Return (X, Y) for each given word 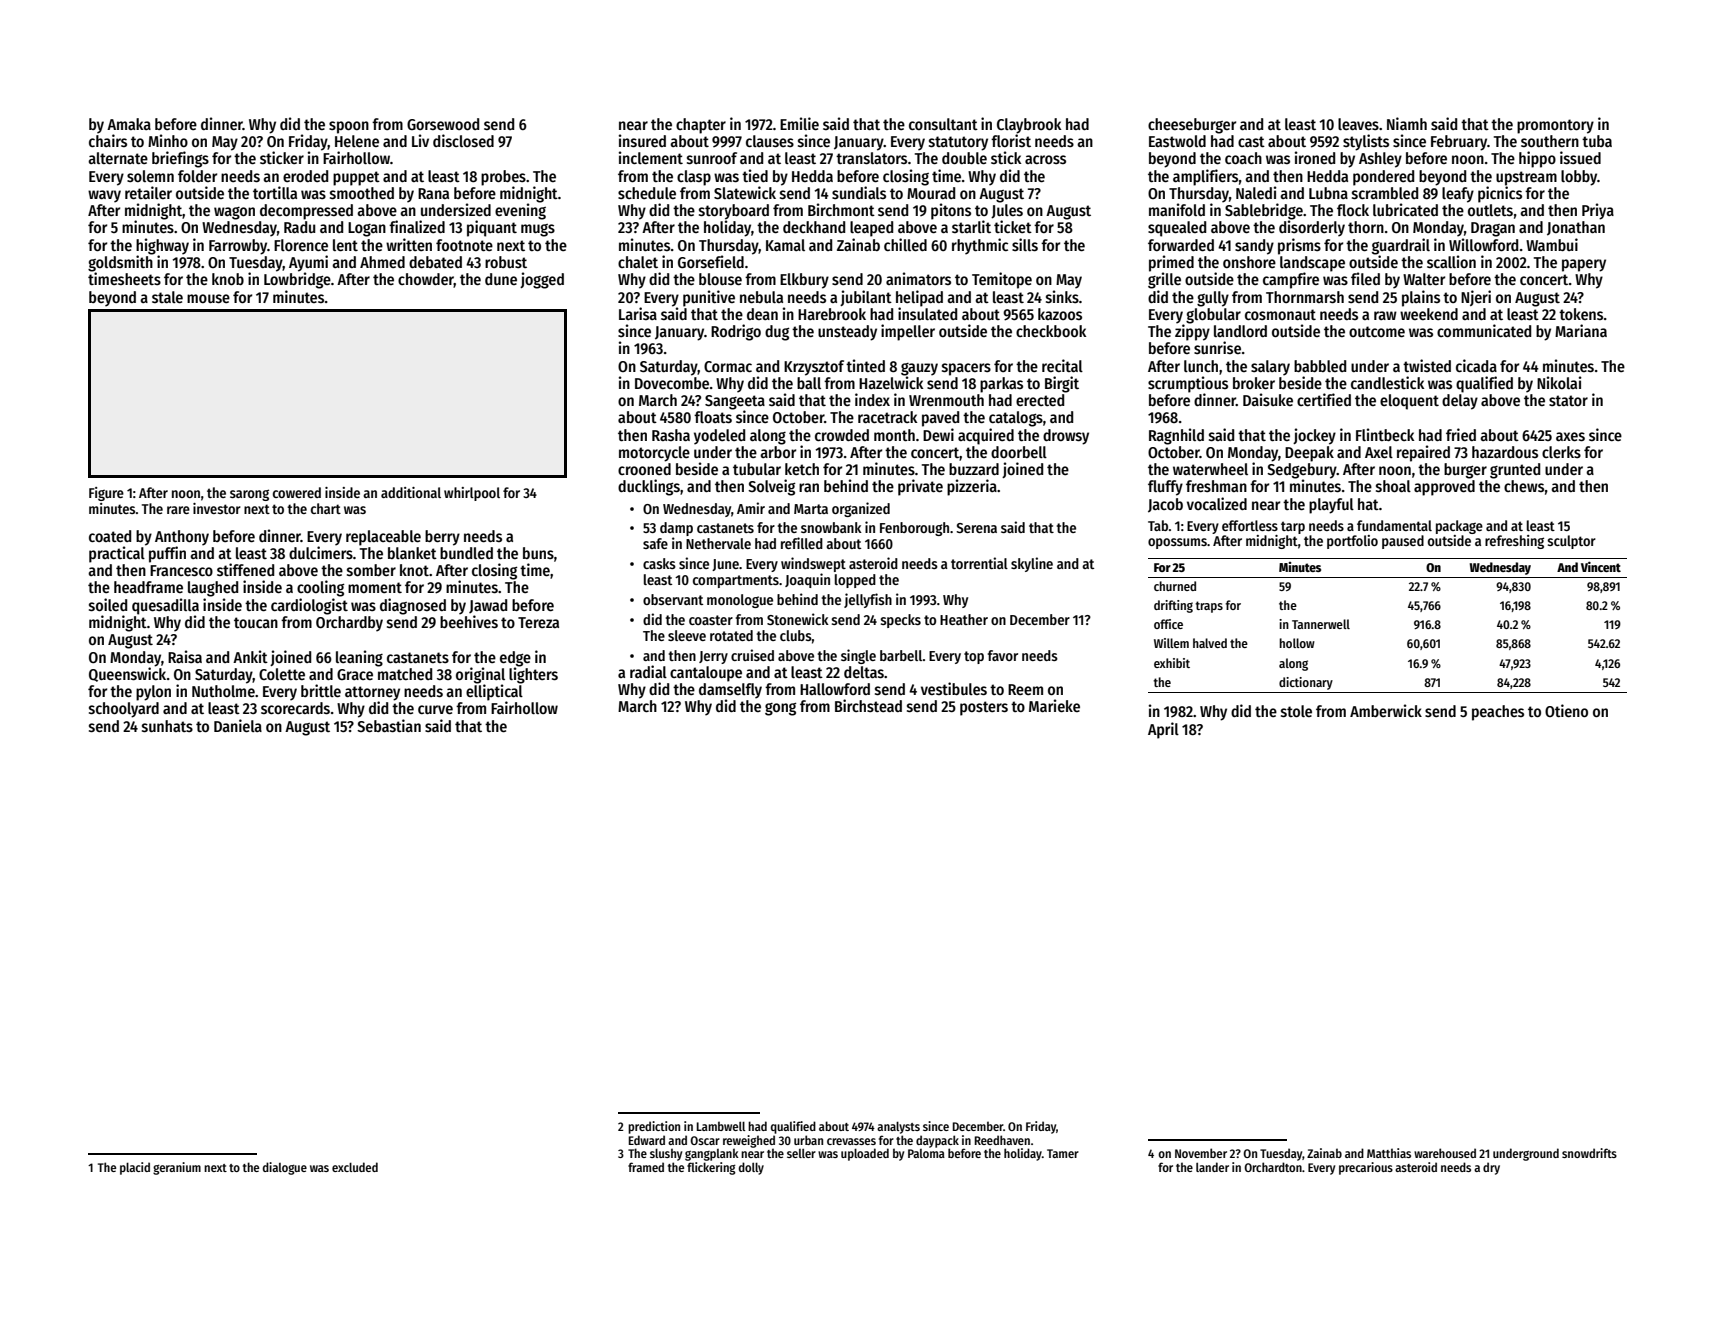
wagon (234, 213)
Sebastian (389, 726)
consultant (943, 124)
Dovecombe (672, 383)
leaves (1358, 124)
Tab (1158, 525)
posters (984, 708)
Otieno (1566, 711)
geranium (177, 1168)
